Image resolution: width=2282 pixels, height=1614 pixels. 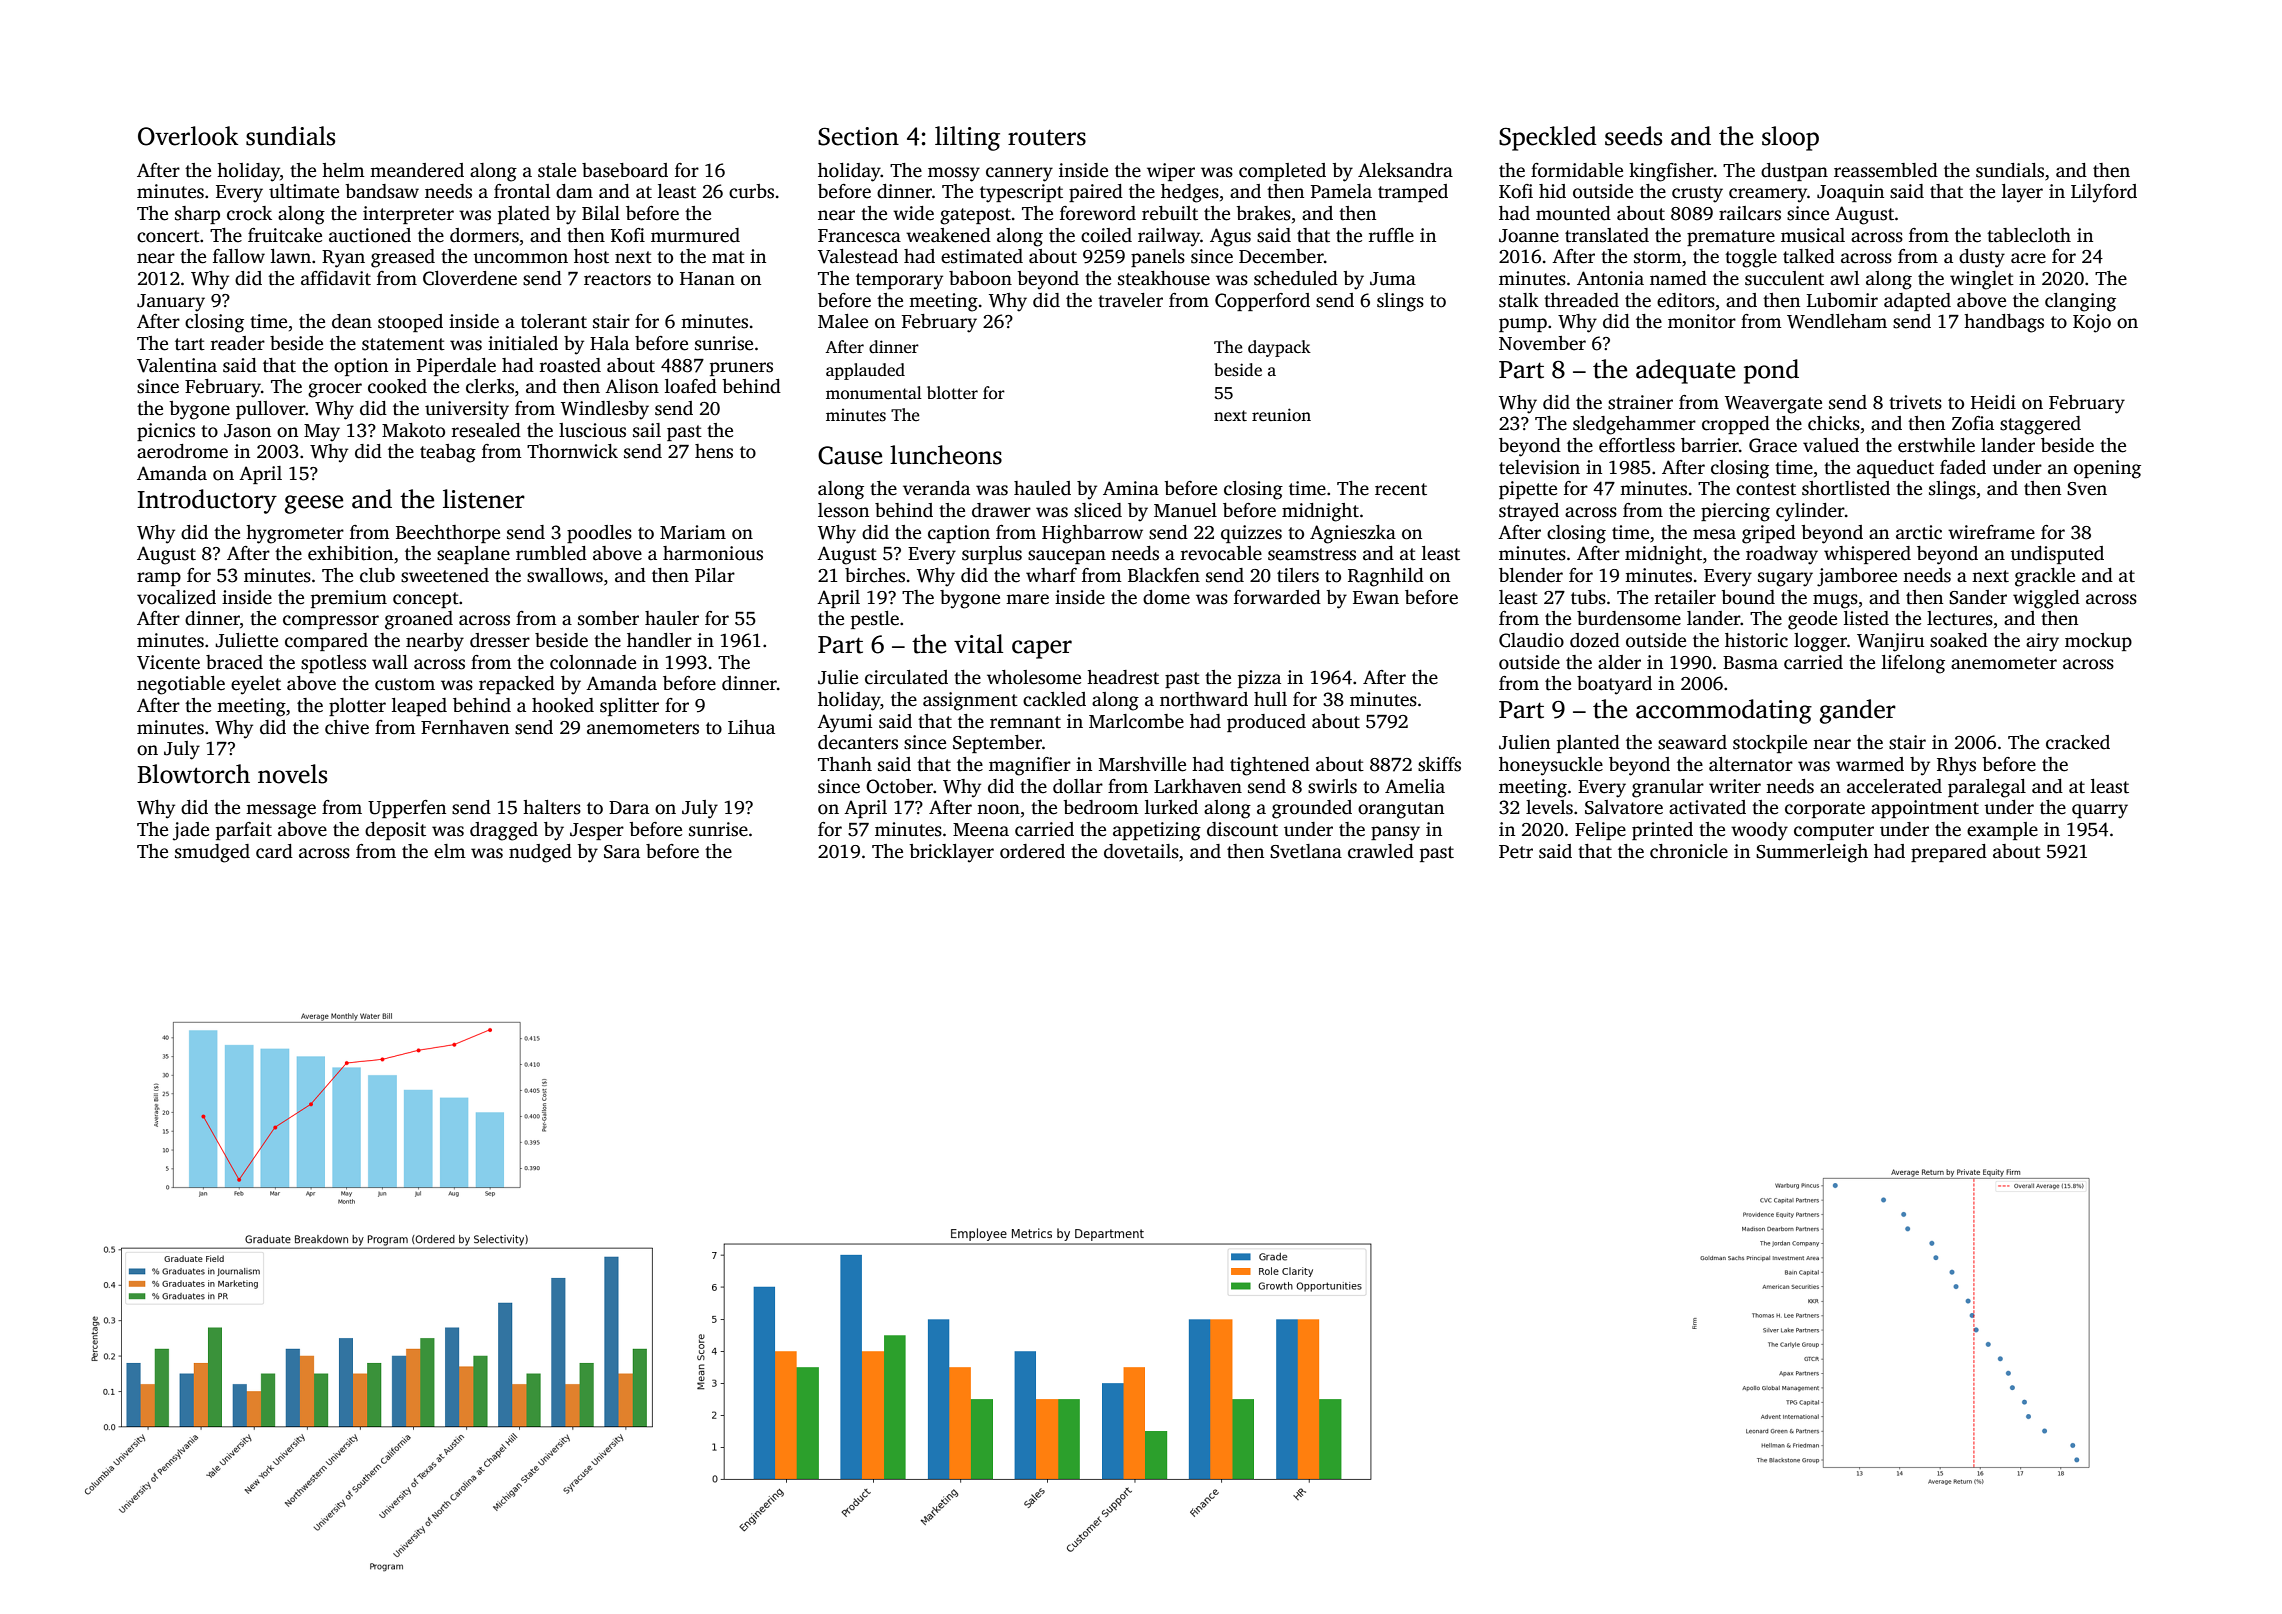 What do you see at coordinates (1548, 138) in the document?
I see `Speckled` at bounding box center [1548, 138].
